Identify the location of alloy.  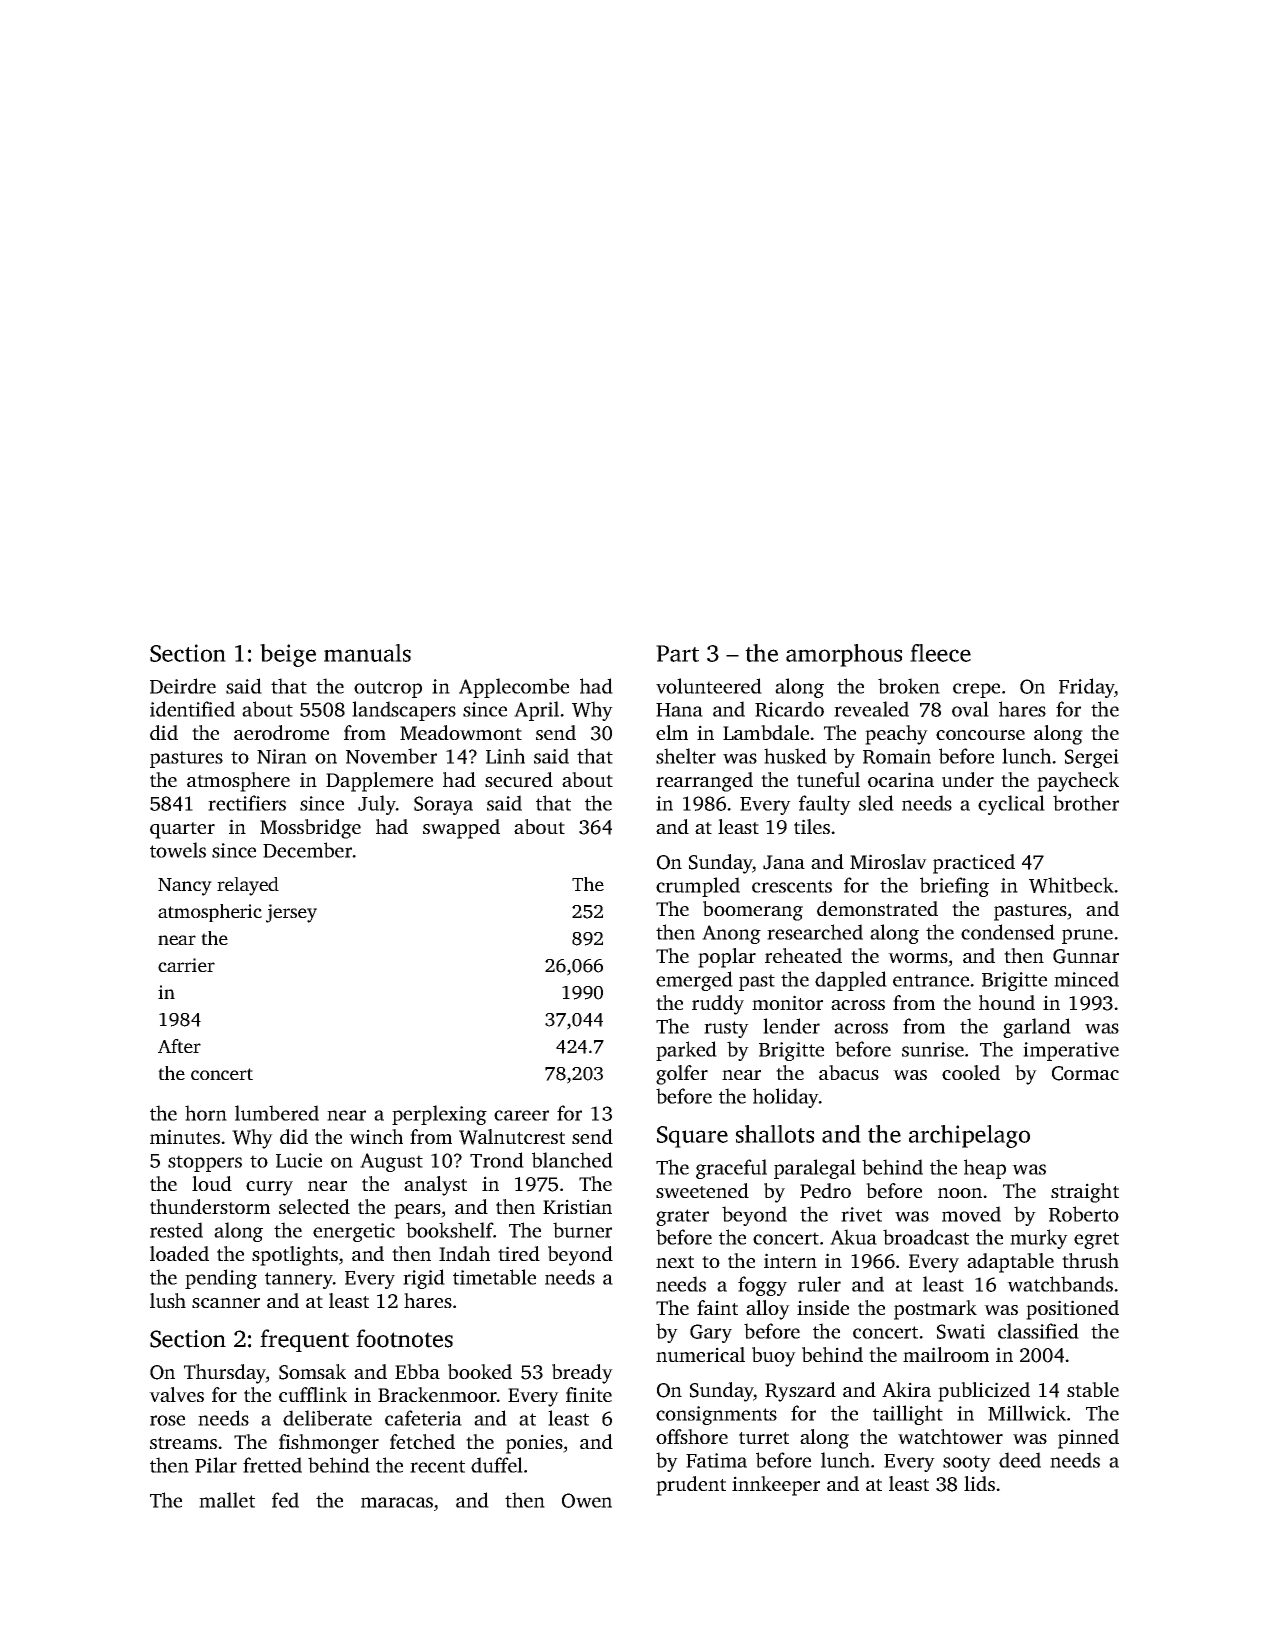
(768, 1310).
